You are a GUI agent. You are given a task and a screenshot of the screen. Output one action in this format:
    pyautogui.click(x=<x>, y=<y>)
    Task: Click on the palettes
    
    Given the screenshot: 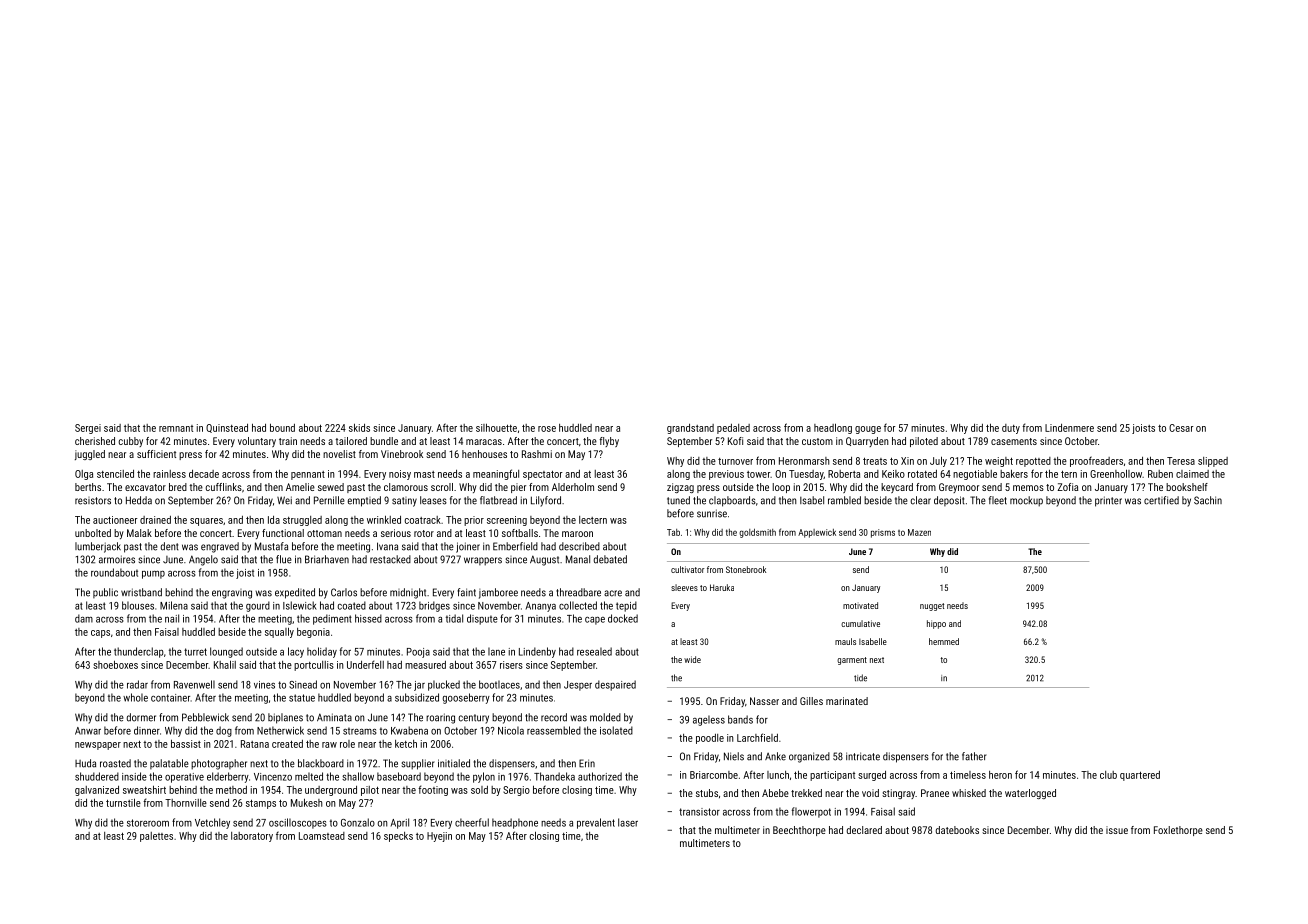 What is the action you would take?
    pyautogui.click(x=156, y=837)
